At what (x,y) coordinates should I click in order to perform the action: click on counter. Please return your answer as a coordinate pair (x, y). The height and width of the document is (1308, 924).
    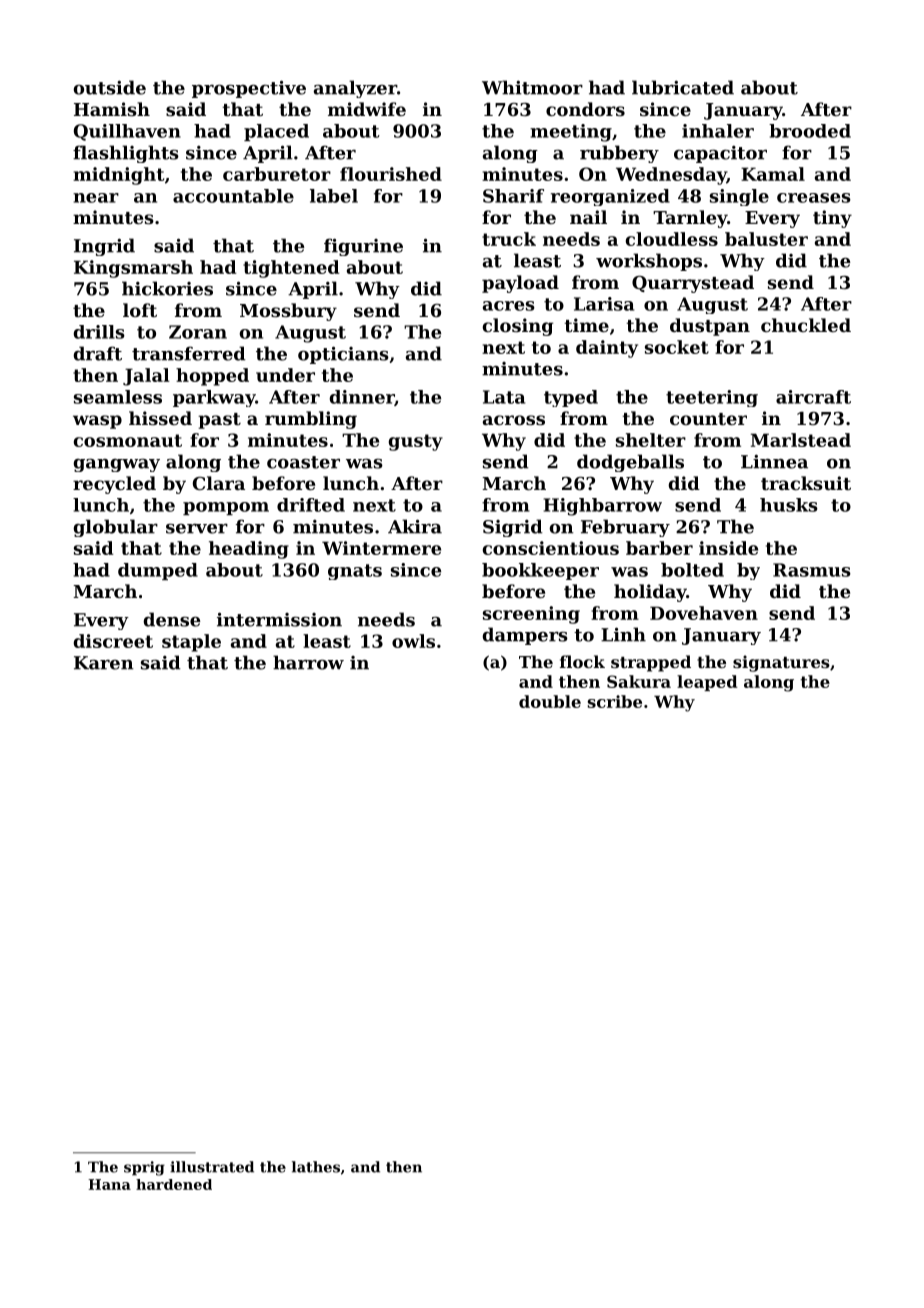
    Looking at the image, I should click on (708, 419).
